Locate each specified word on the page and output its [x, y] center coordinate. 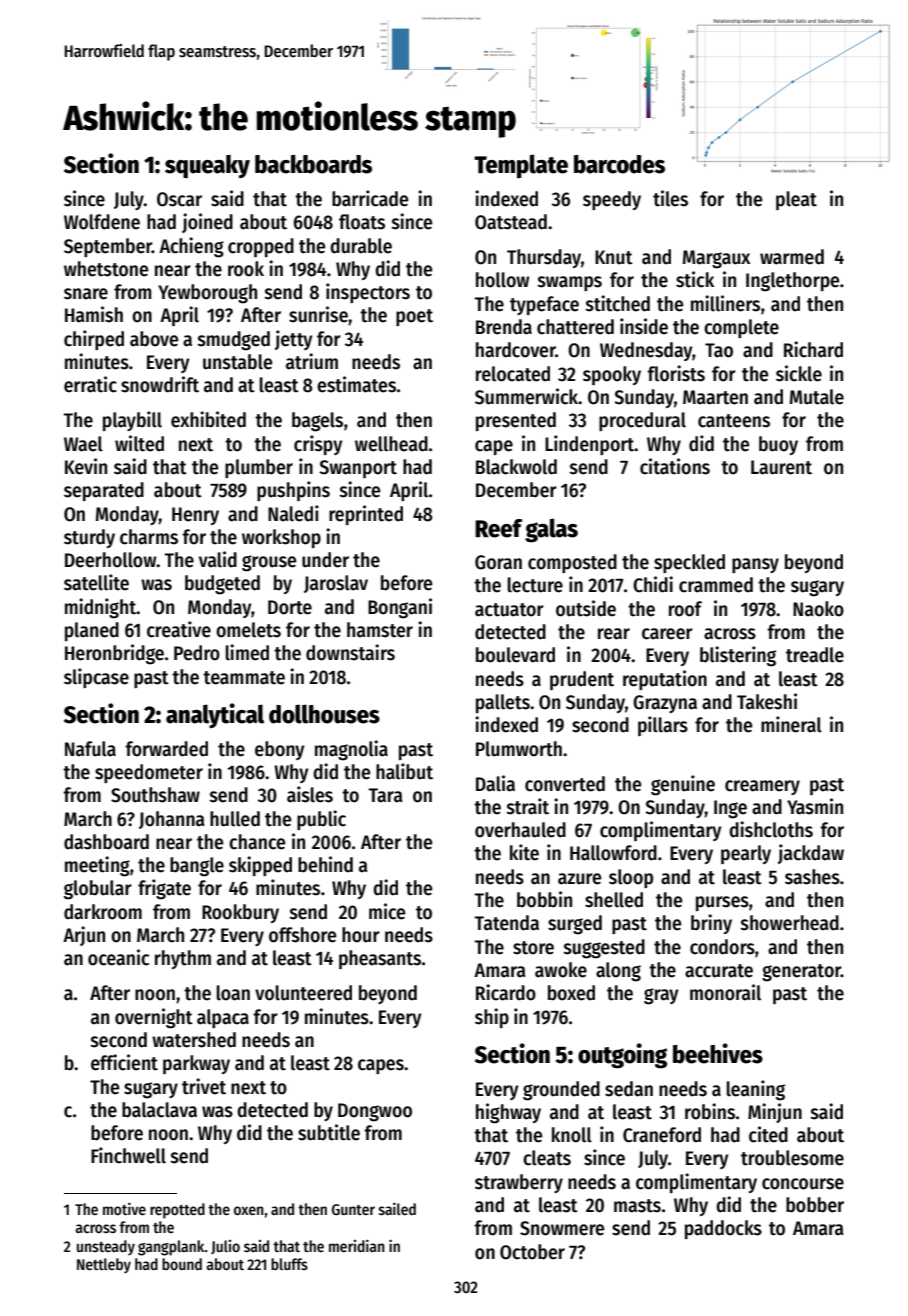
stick [695, 279]
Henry [195, 516]
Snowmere [562, 1228]
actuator [509, 610]
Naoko [818, 609]
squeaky [207, 166]
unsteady [106, 1247]
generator [801, 973]
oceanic [118, 957]
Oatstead [511, 222]
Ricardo [506, 992]
